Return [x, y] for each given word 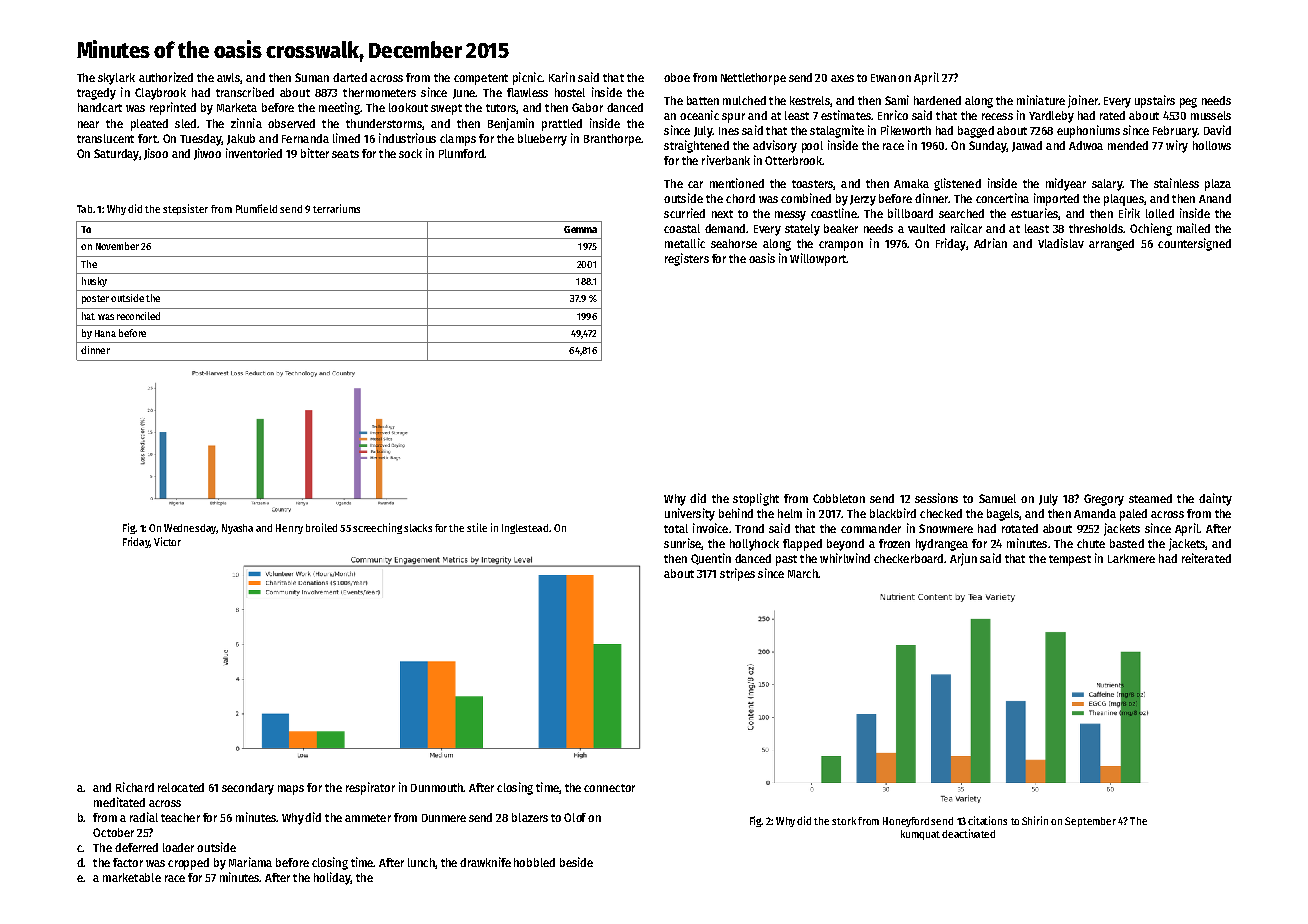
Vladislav [1061, 243]
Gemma [580, 229]
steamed [1150, 498]
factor [128, 862]
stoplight [756, 499]
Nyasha [237, 529]
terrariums [336, 208]
